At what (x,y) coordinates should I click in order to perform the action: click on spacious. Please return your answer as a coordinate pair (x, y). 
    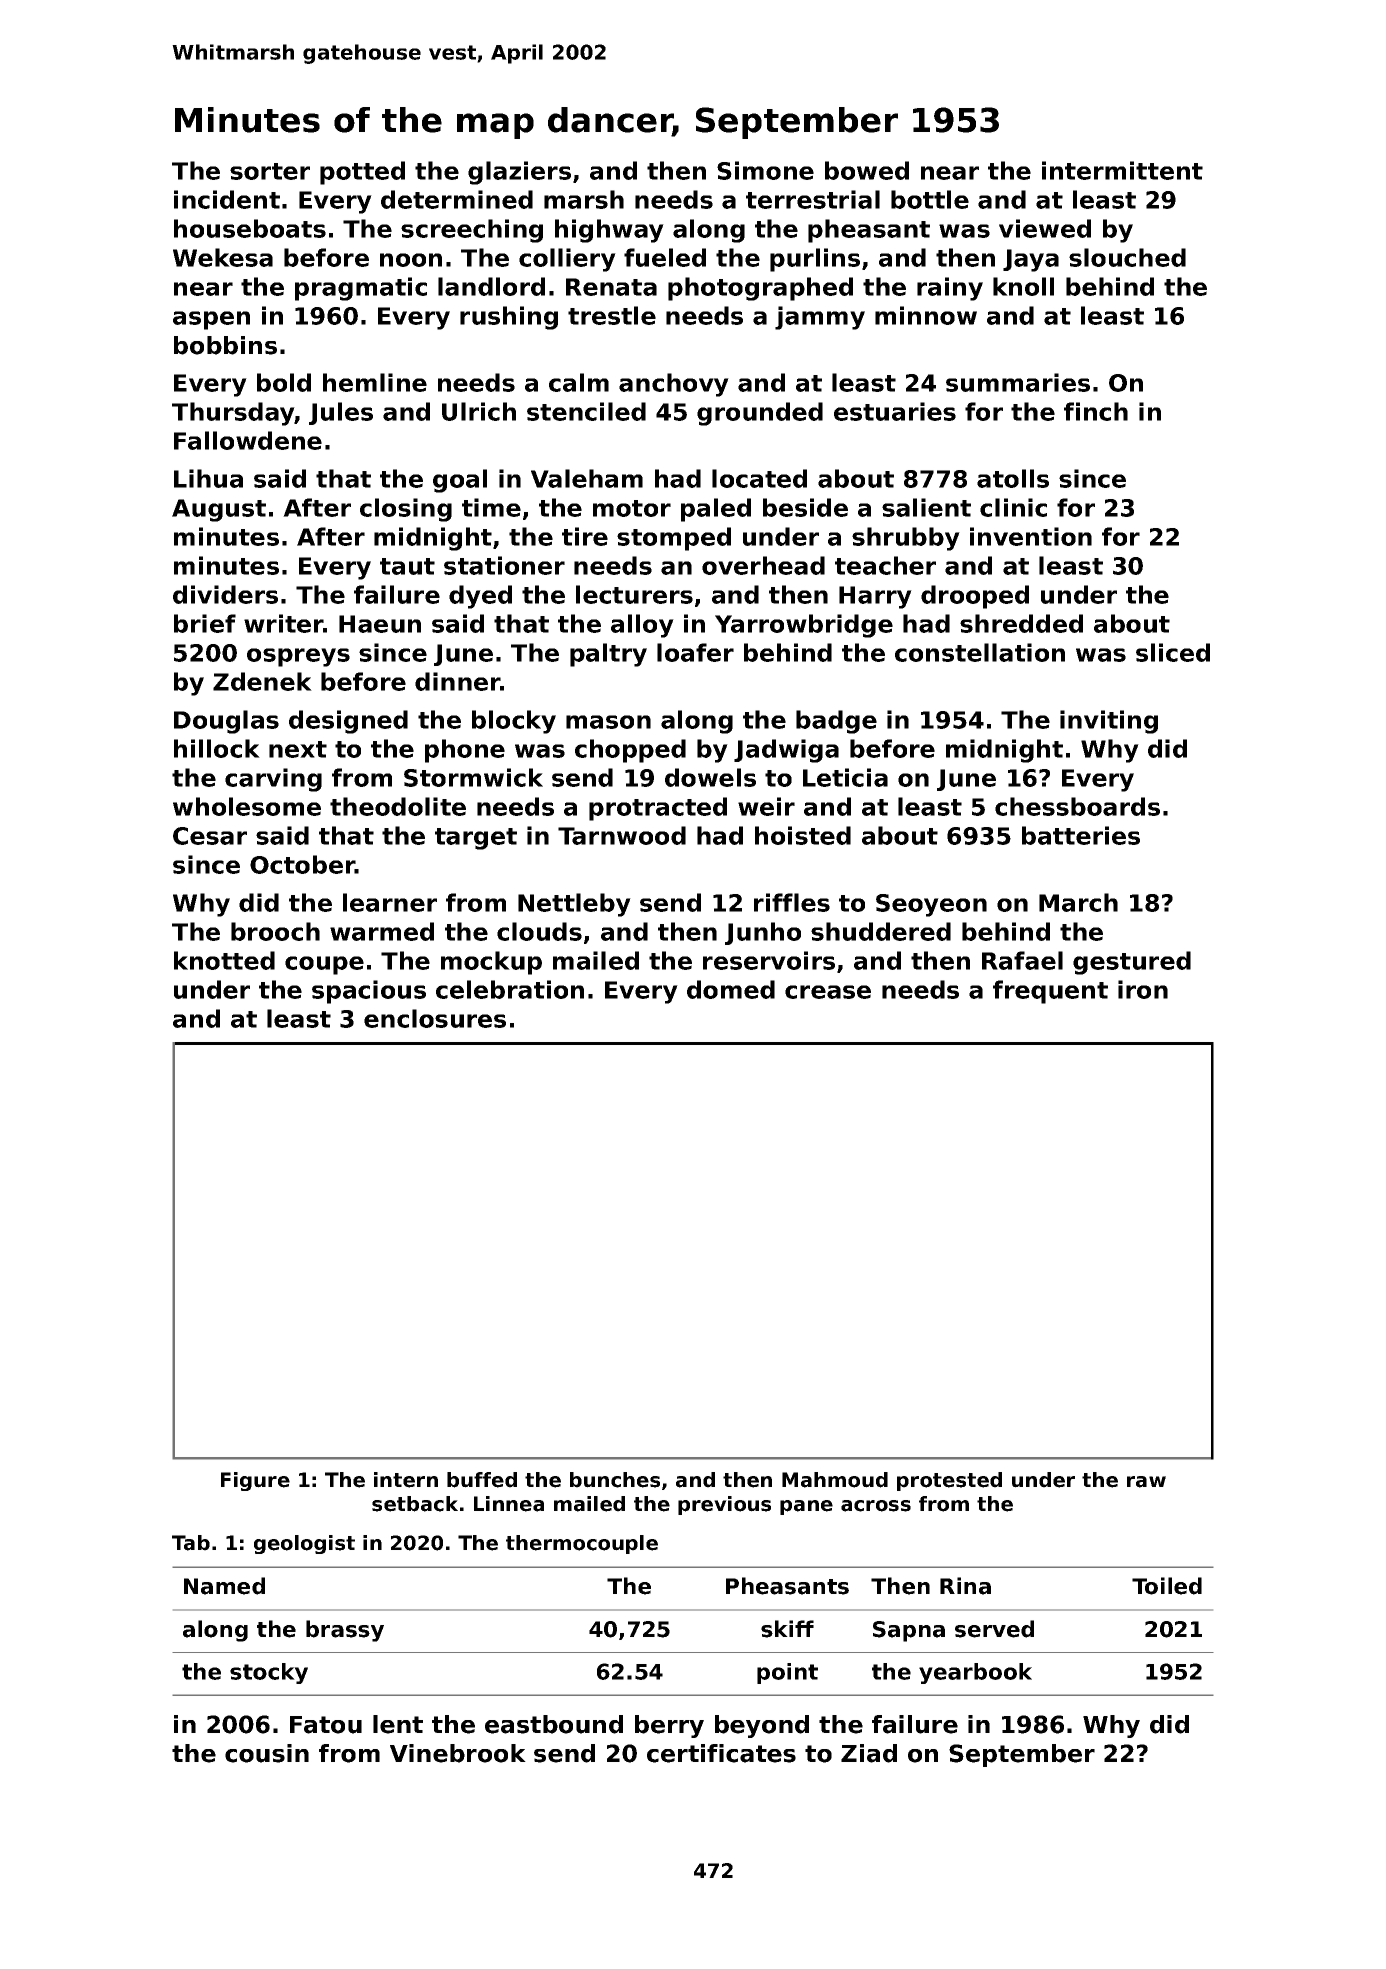
    Looking at the image, I should click on (369, 992).
